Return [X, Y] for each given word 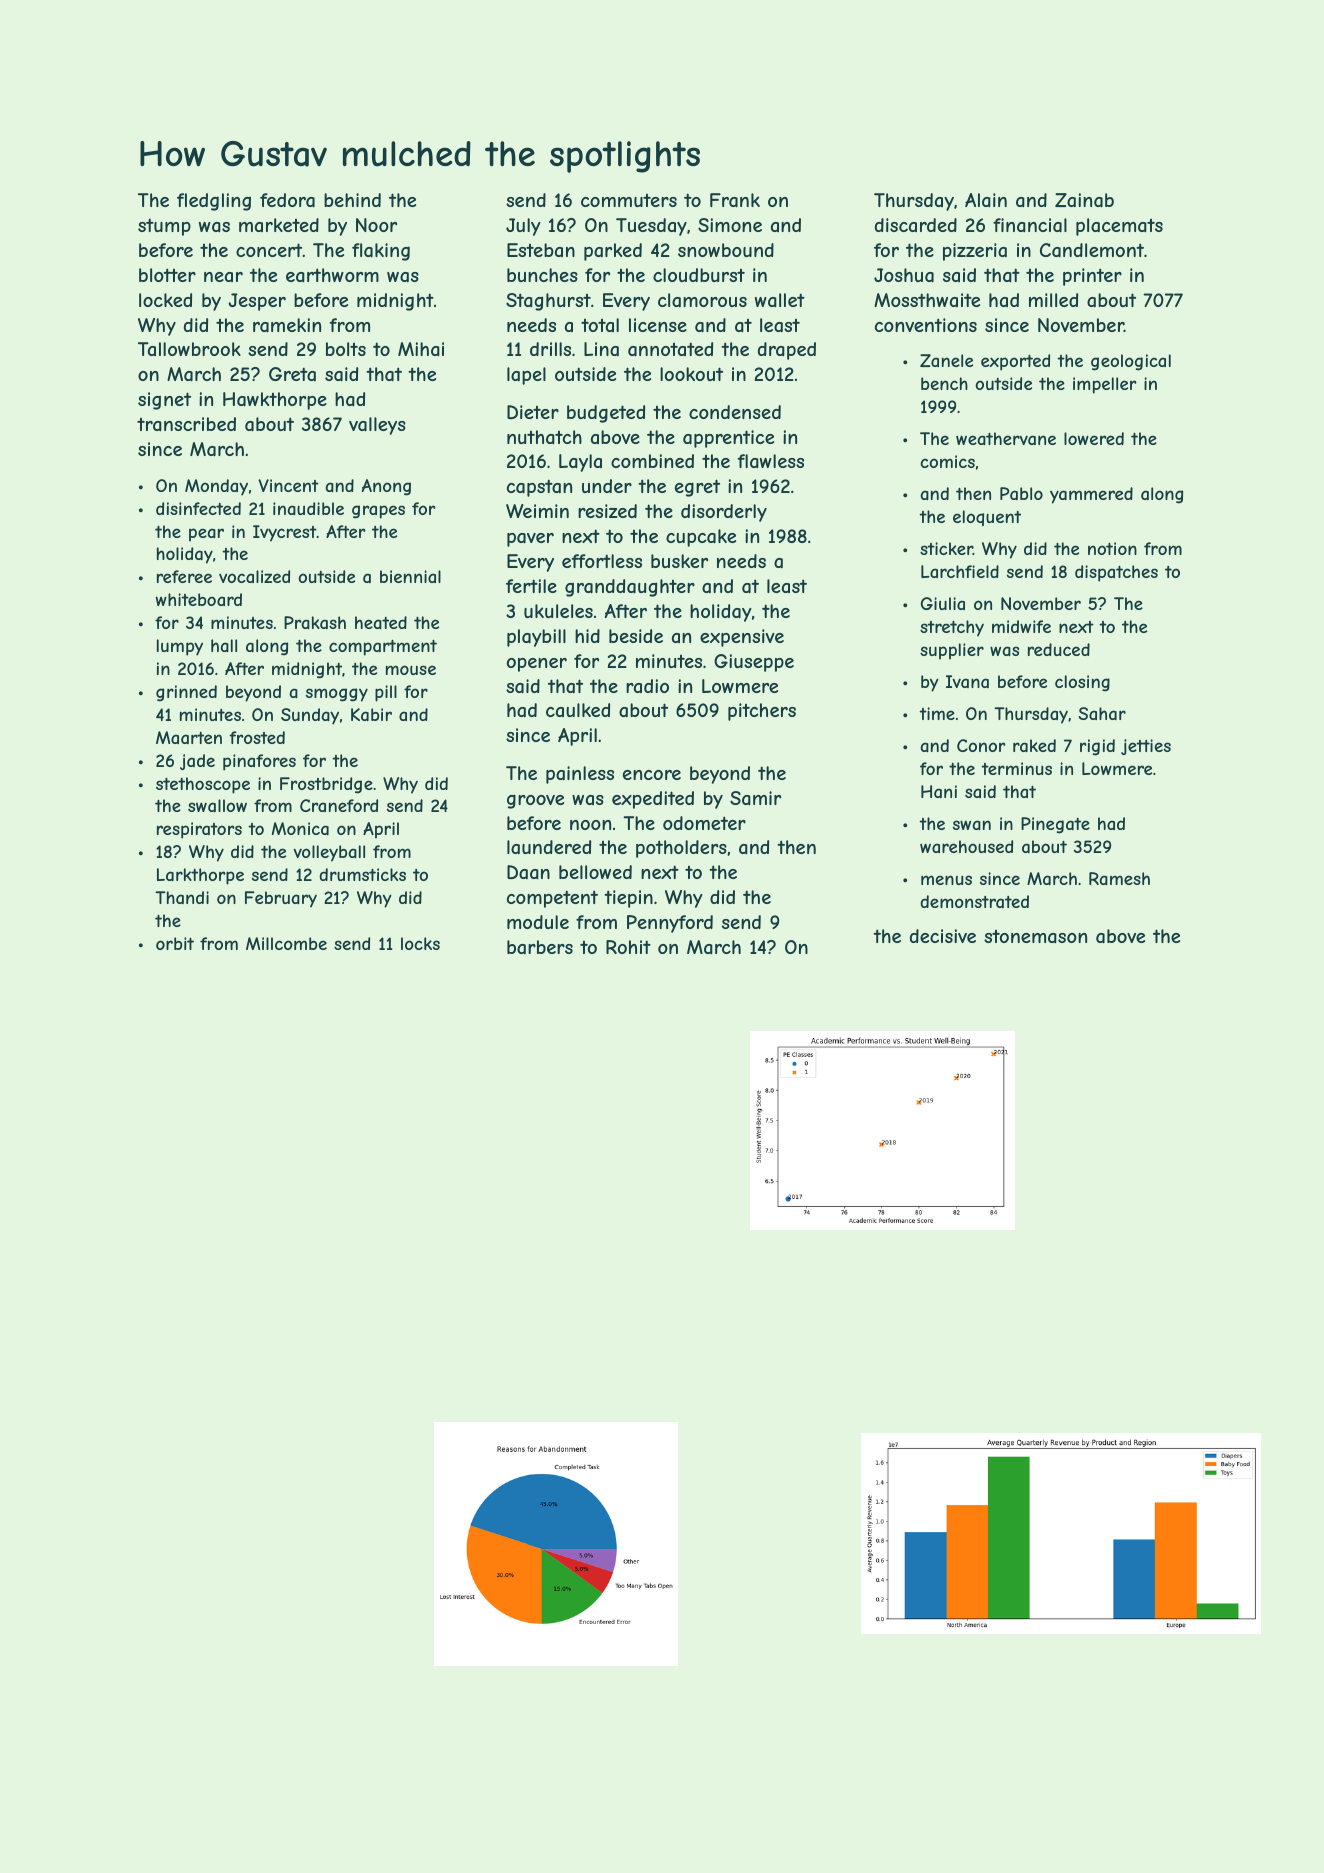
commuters [629, 200]
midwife [1021, 626]
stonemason [1035, 936]
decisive [943, 936]
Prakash [315, 622]
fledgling [214, 202]
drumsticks [362, 874]
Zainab [1084, 200]
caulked [578, 710]
